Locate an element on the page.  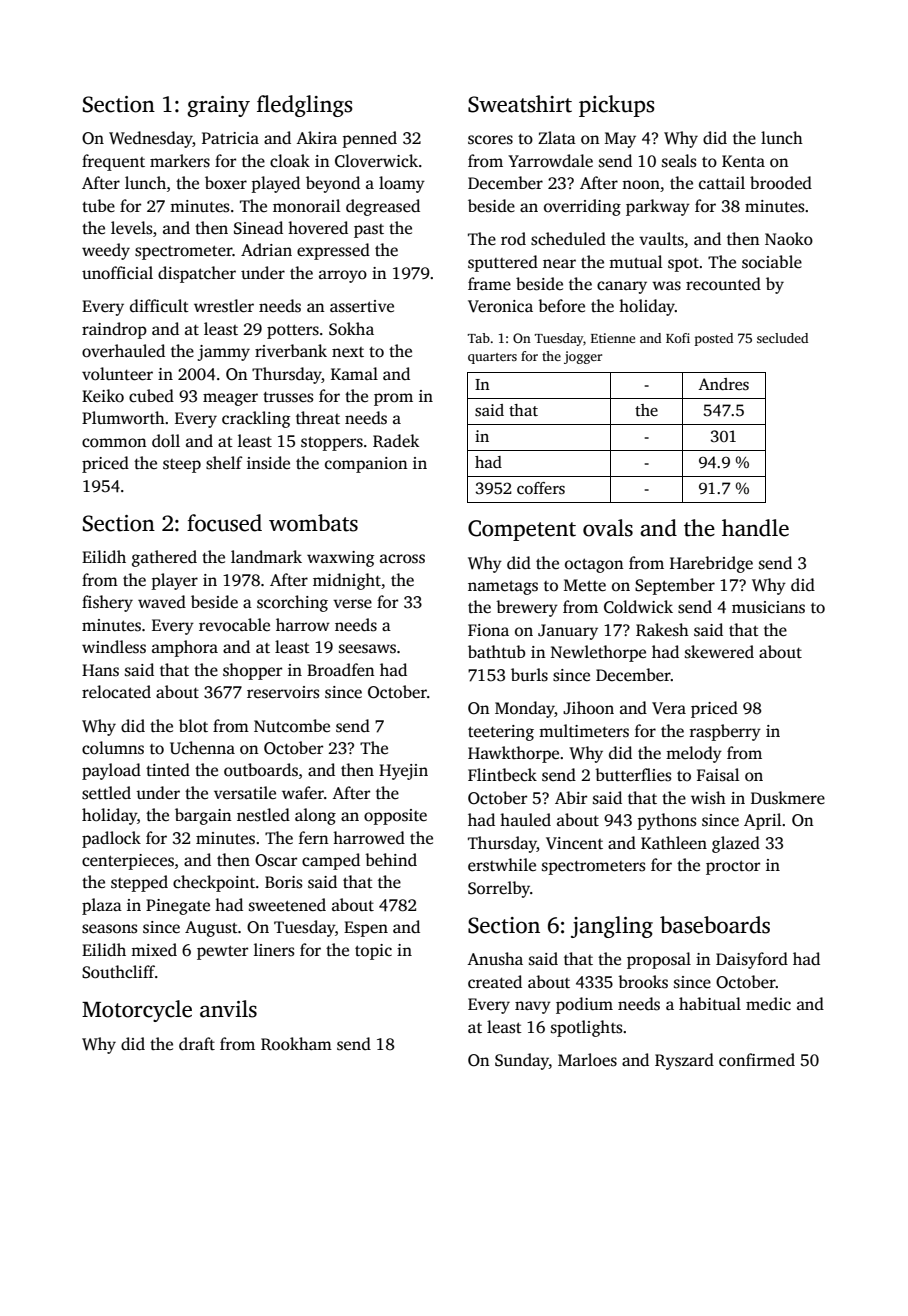
pickups is located at coordinates (617, 106).
